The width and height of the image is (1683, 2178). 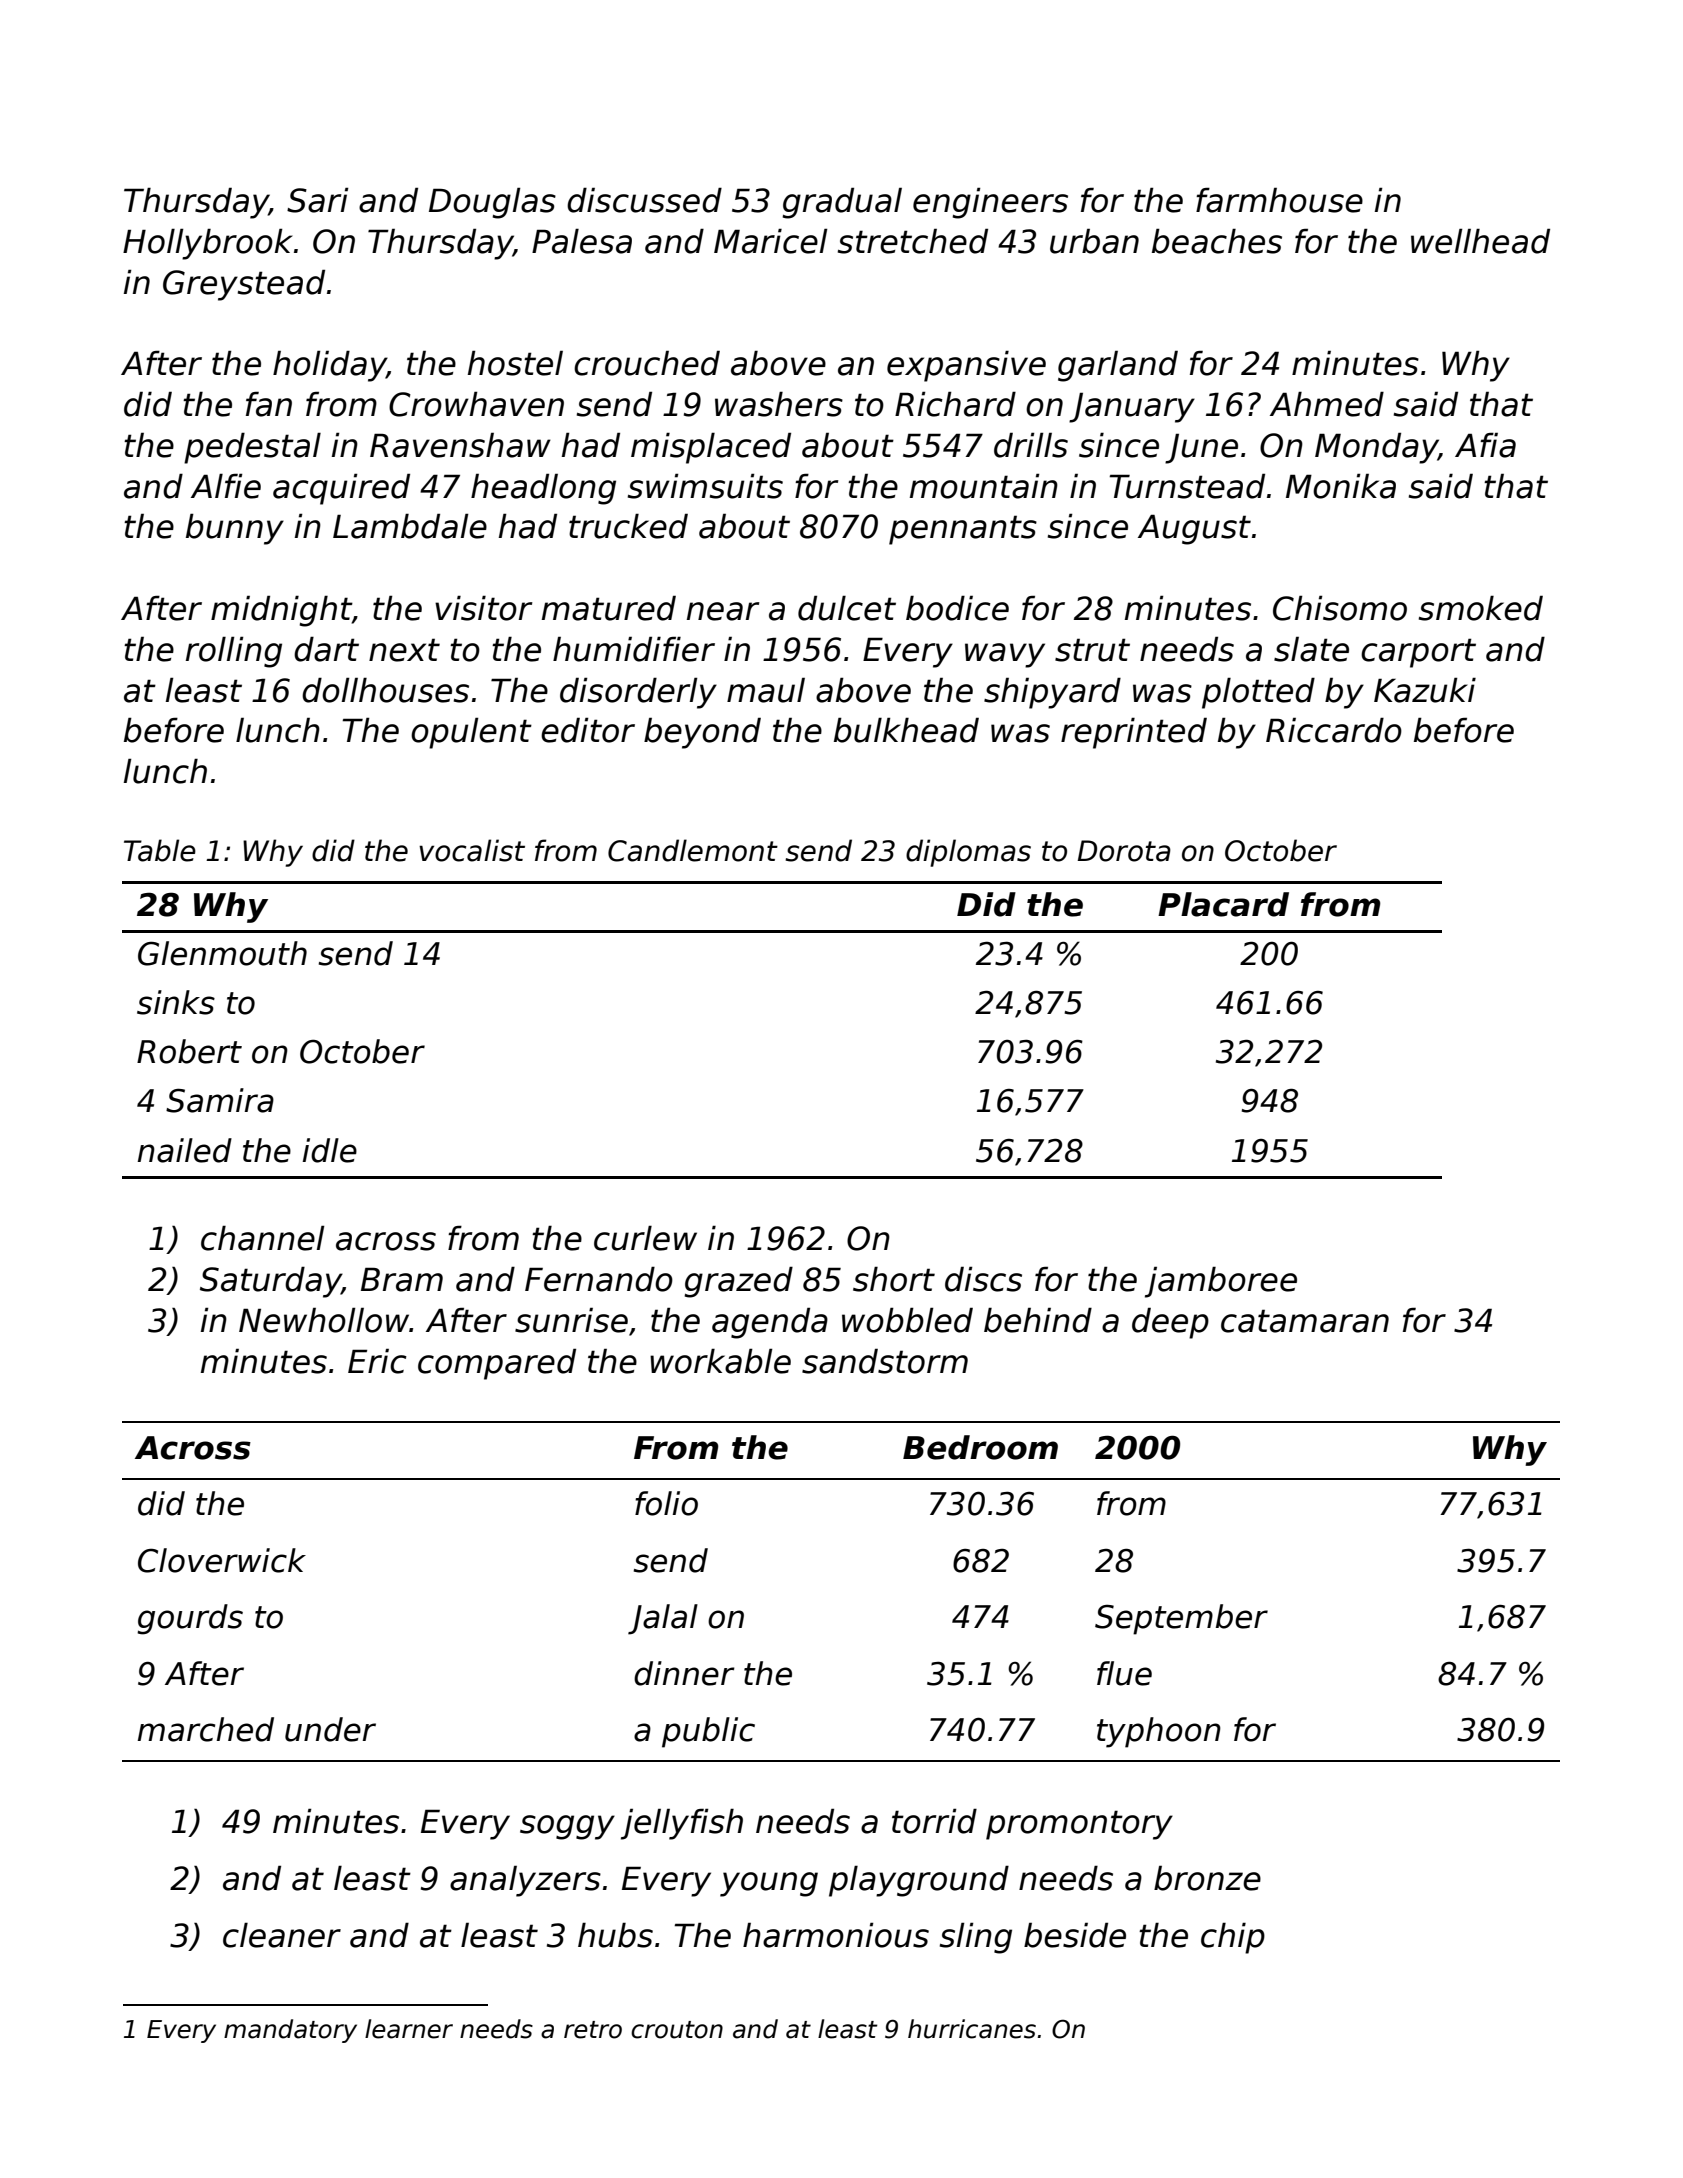 What do you see at coordinates (515, 363) in the image?
I see `hostel` at bounding box center [515, 363].
